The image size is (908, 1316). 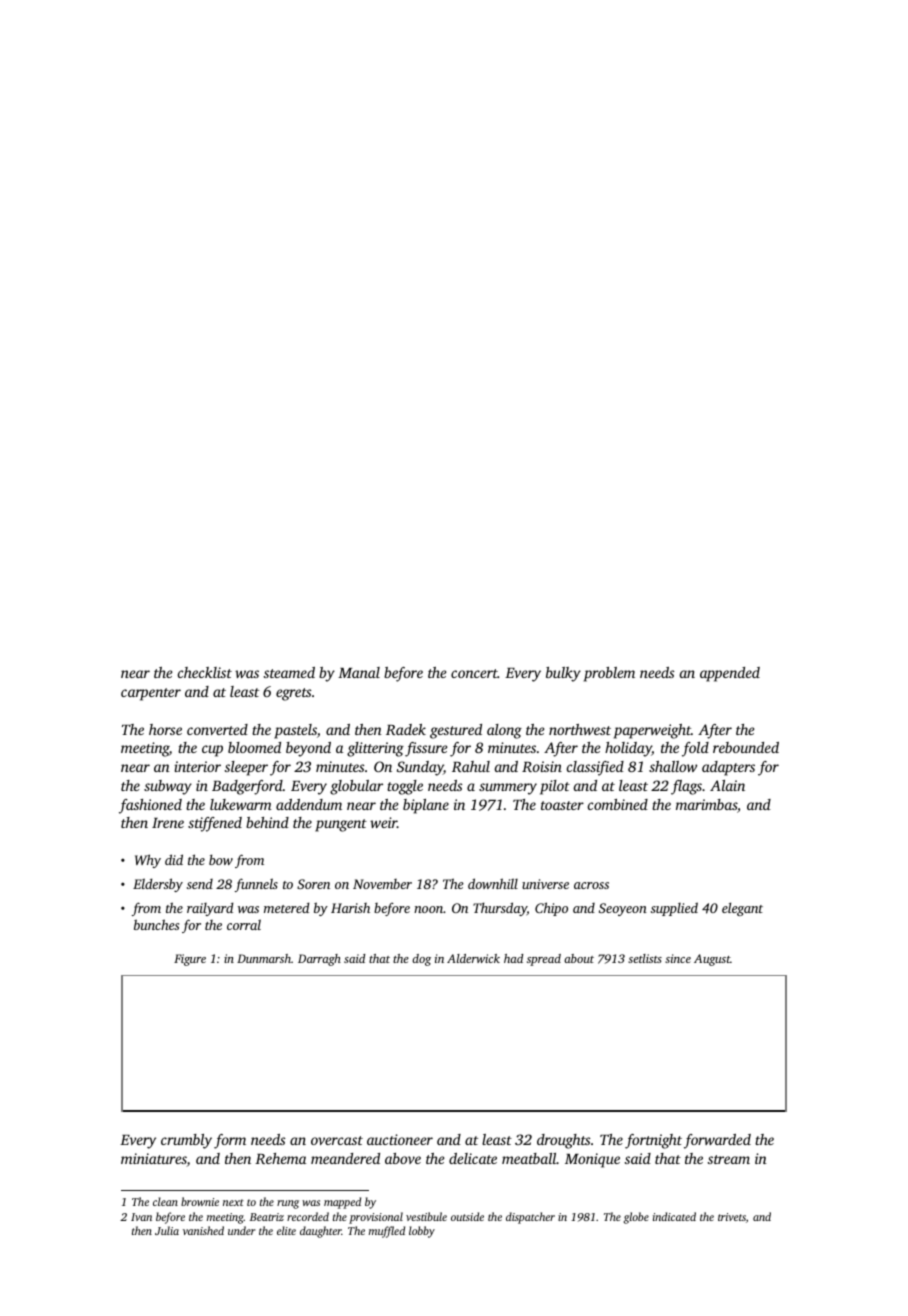 What do you see at coordinates (217, 729) in the screenshot?
I see `converted` at bounding box center [217, 729].
